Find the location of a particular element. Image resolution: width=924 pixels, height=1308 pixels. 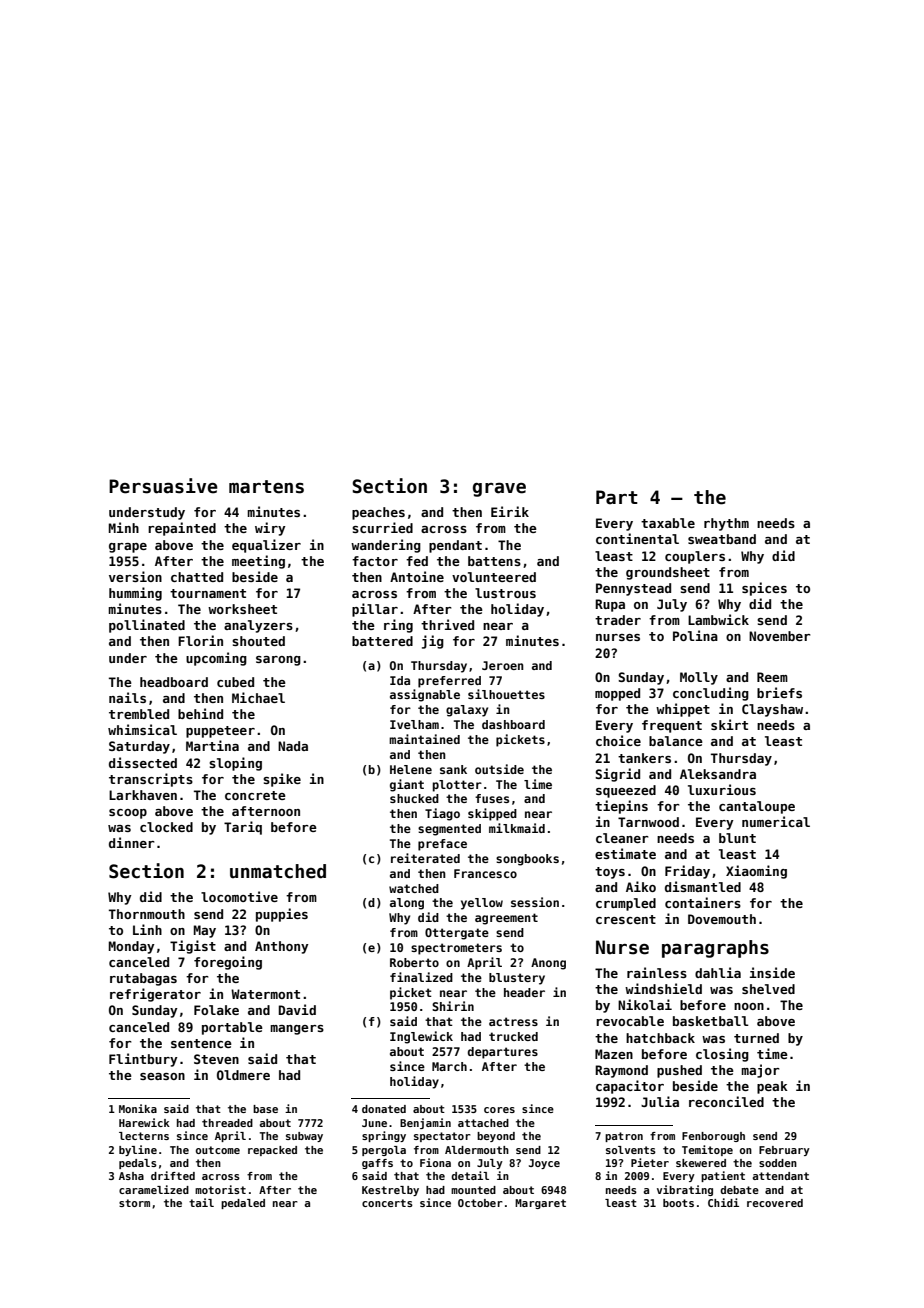

Lambwick is located at coordinates (718, 619).
